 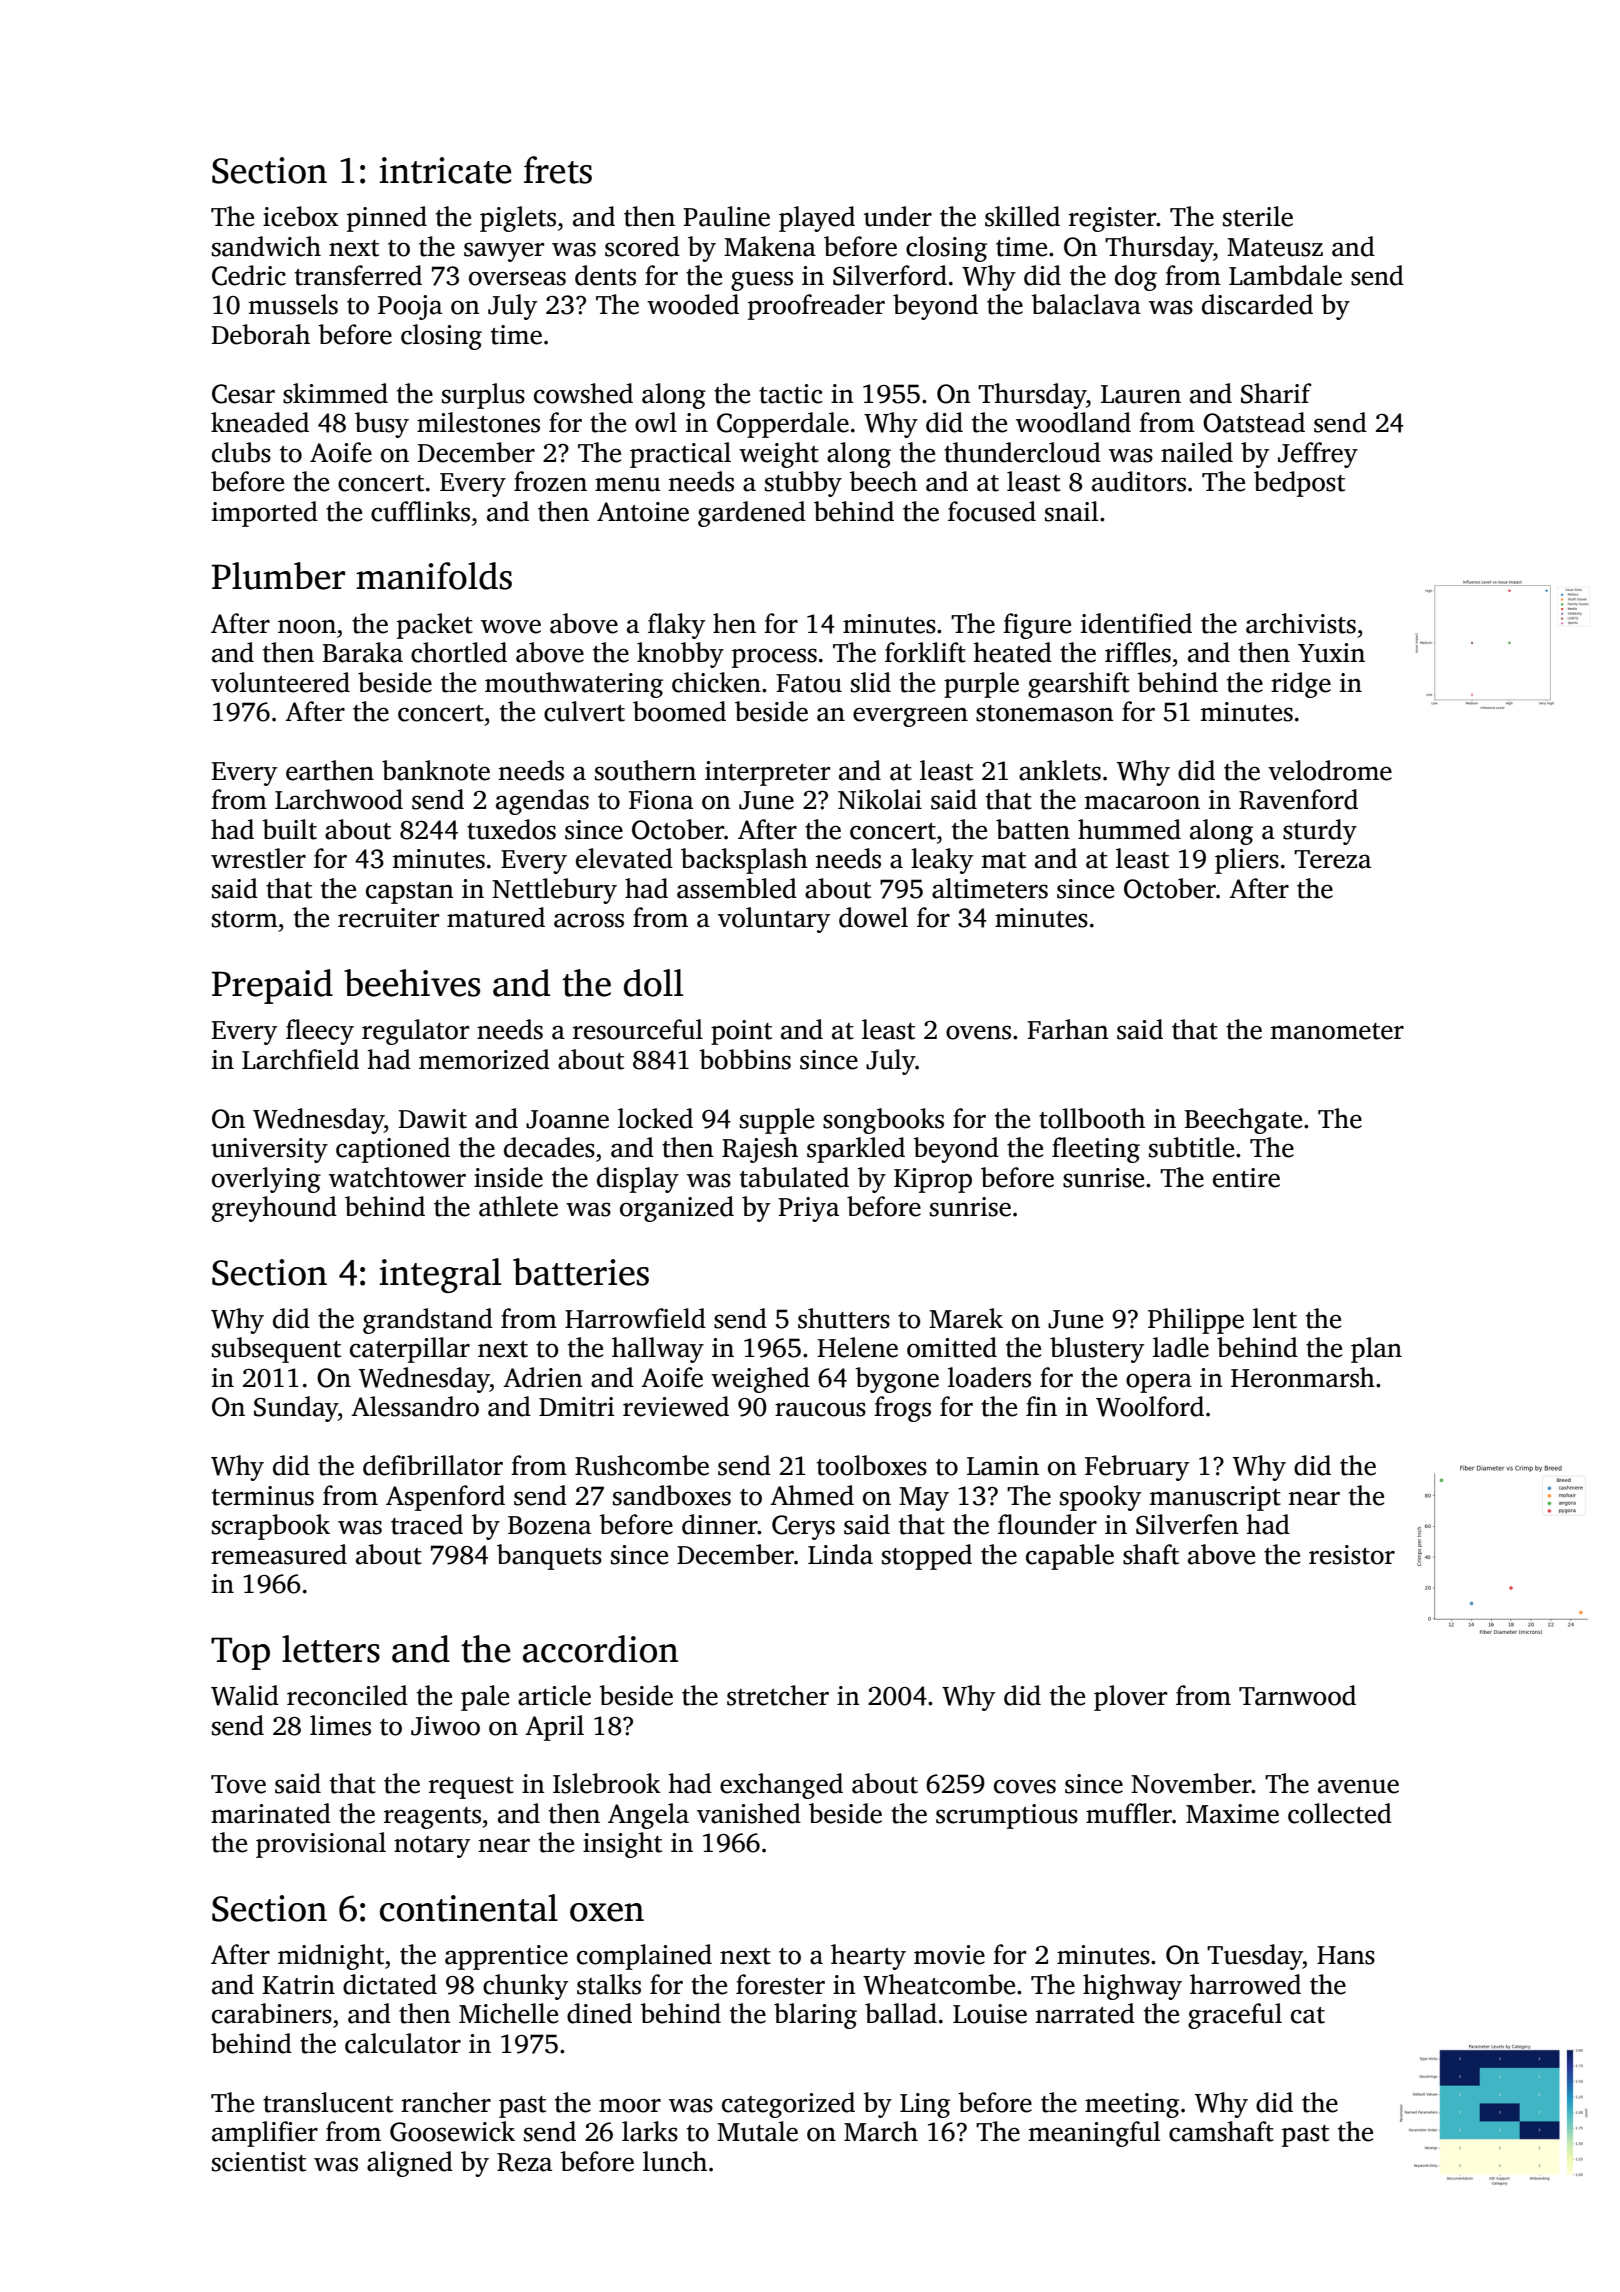 I want to click on milestones, so click(x=478, y=422).
